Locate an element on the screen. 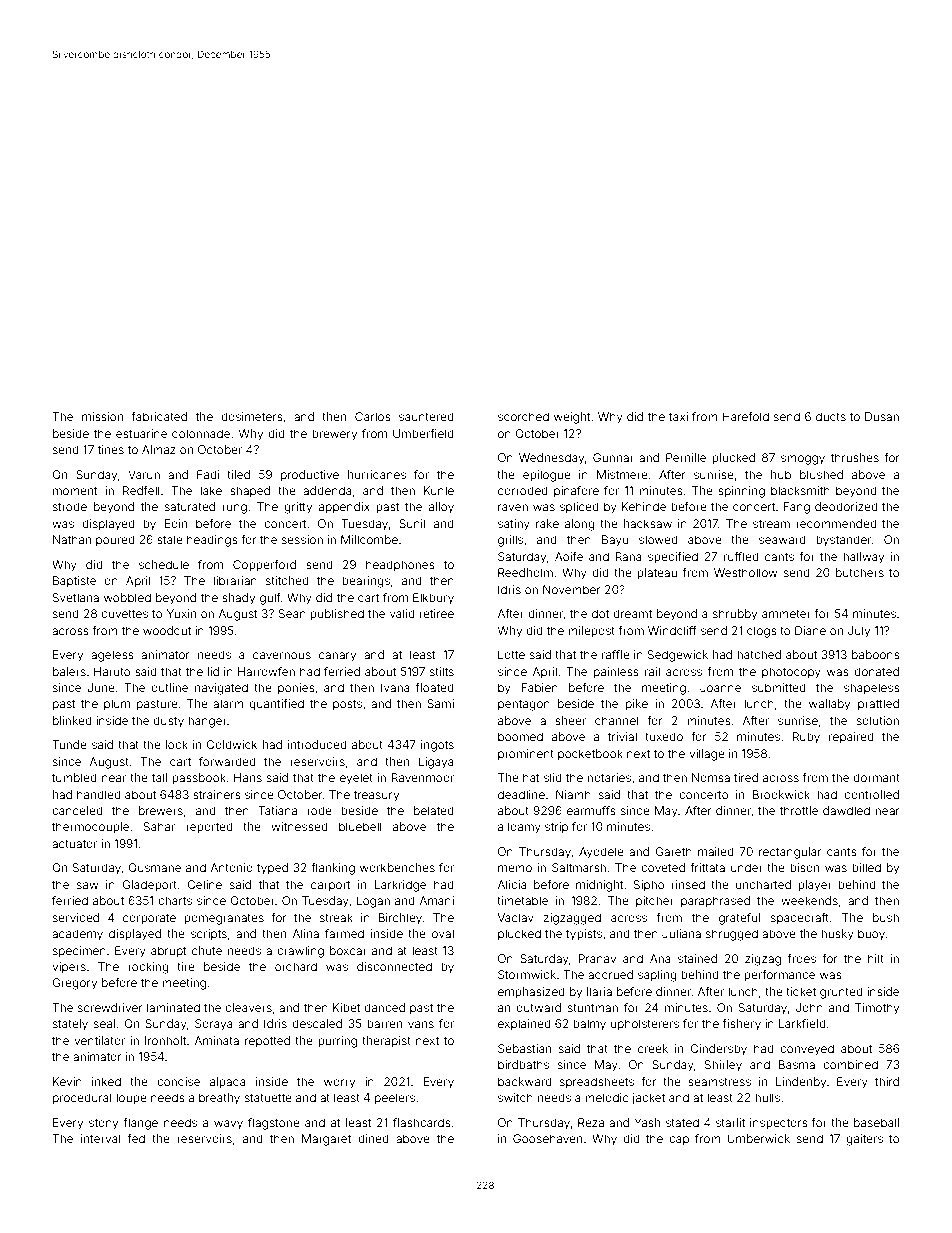 The width and height of the screenshot is (952, 1233). canary is located at coordinates (337, 657).
